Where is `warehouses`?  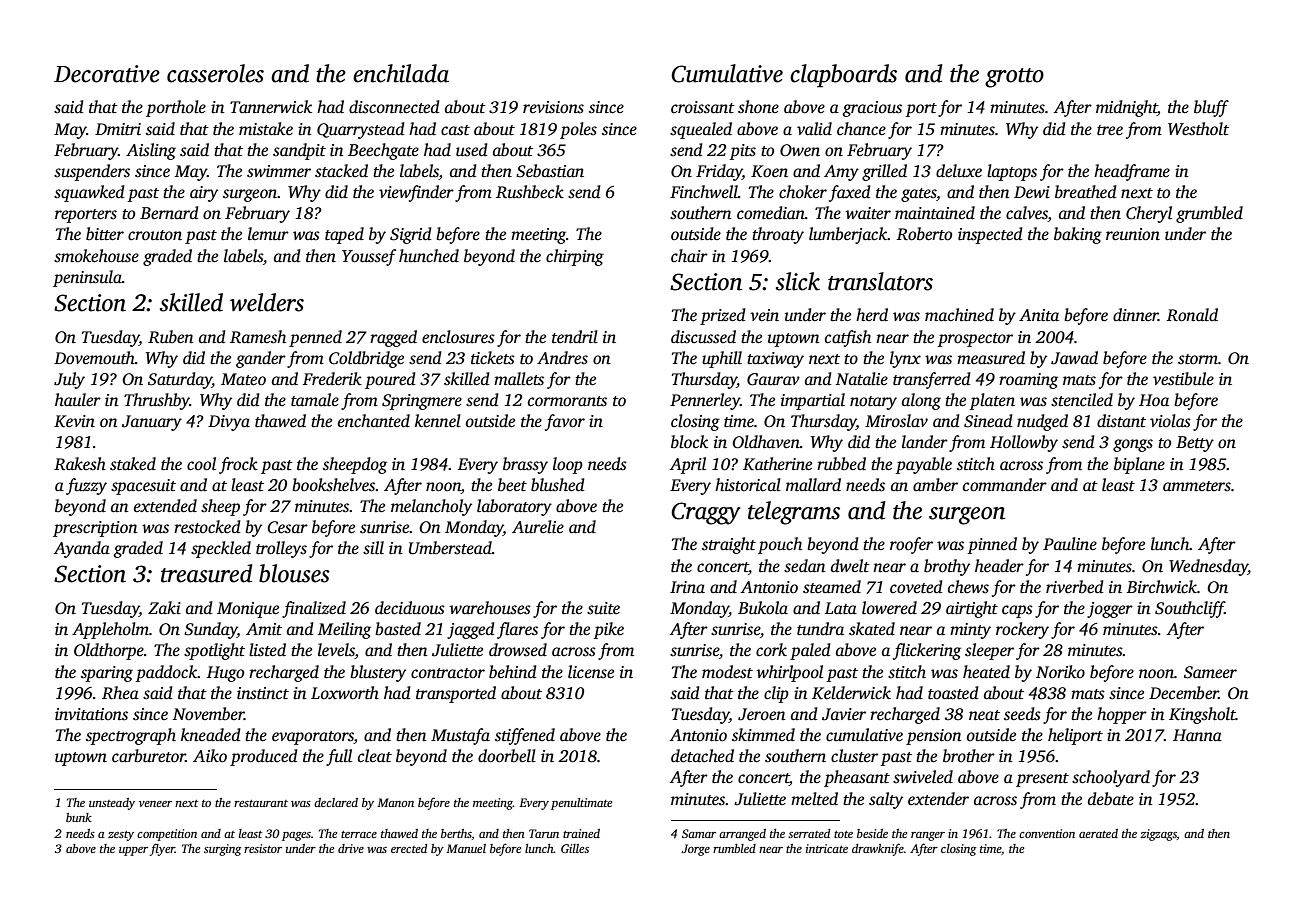 warehouses is located at coordinates (490, 608).
